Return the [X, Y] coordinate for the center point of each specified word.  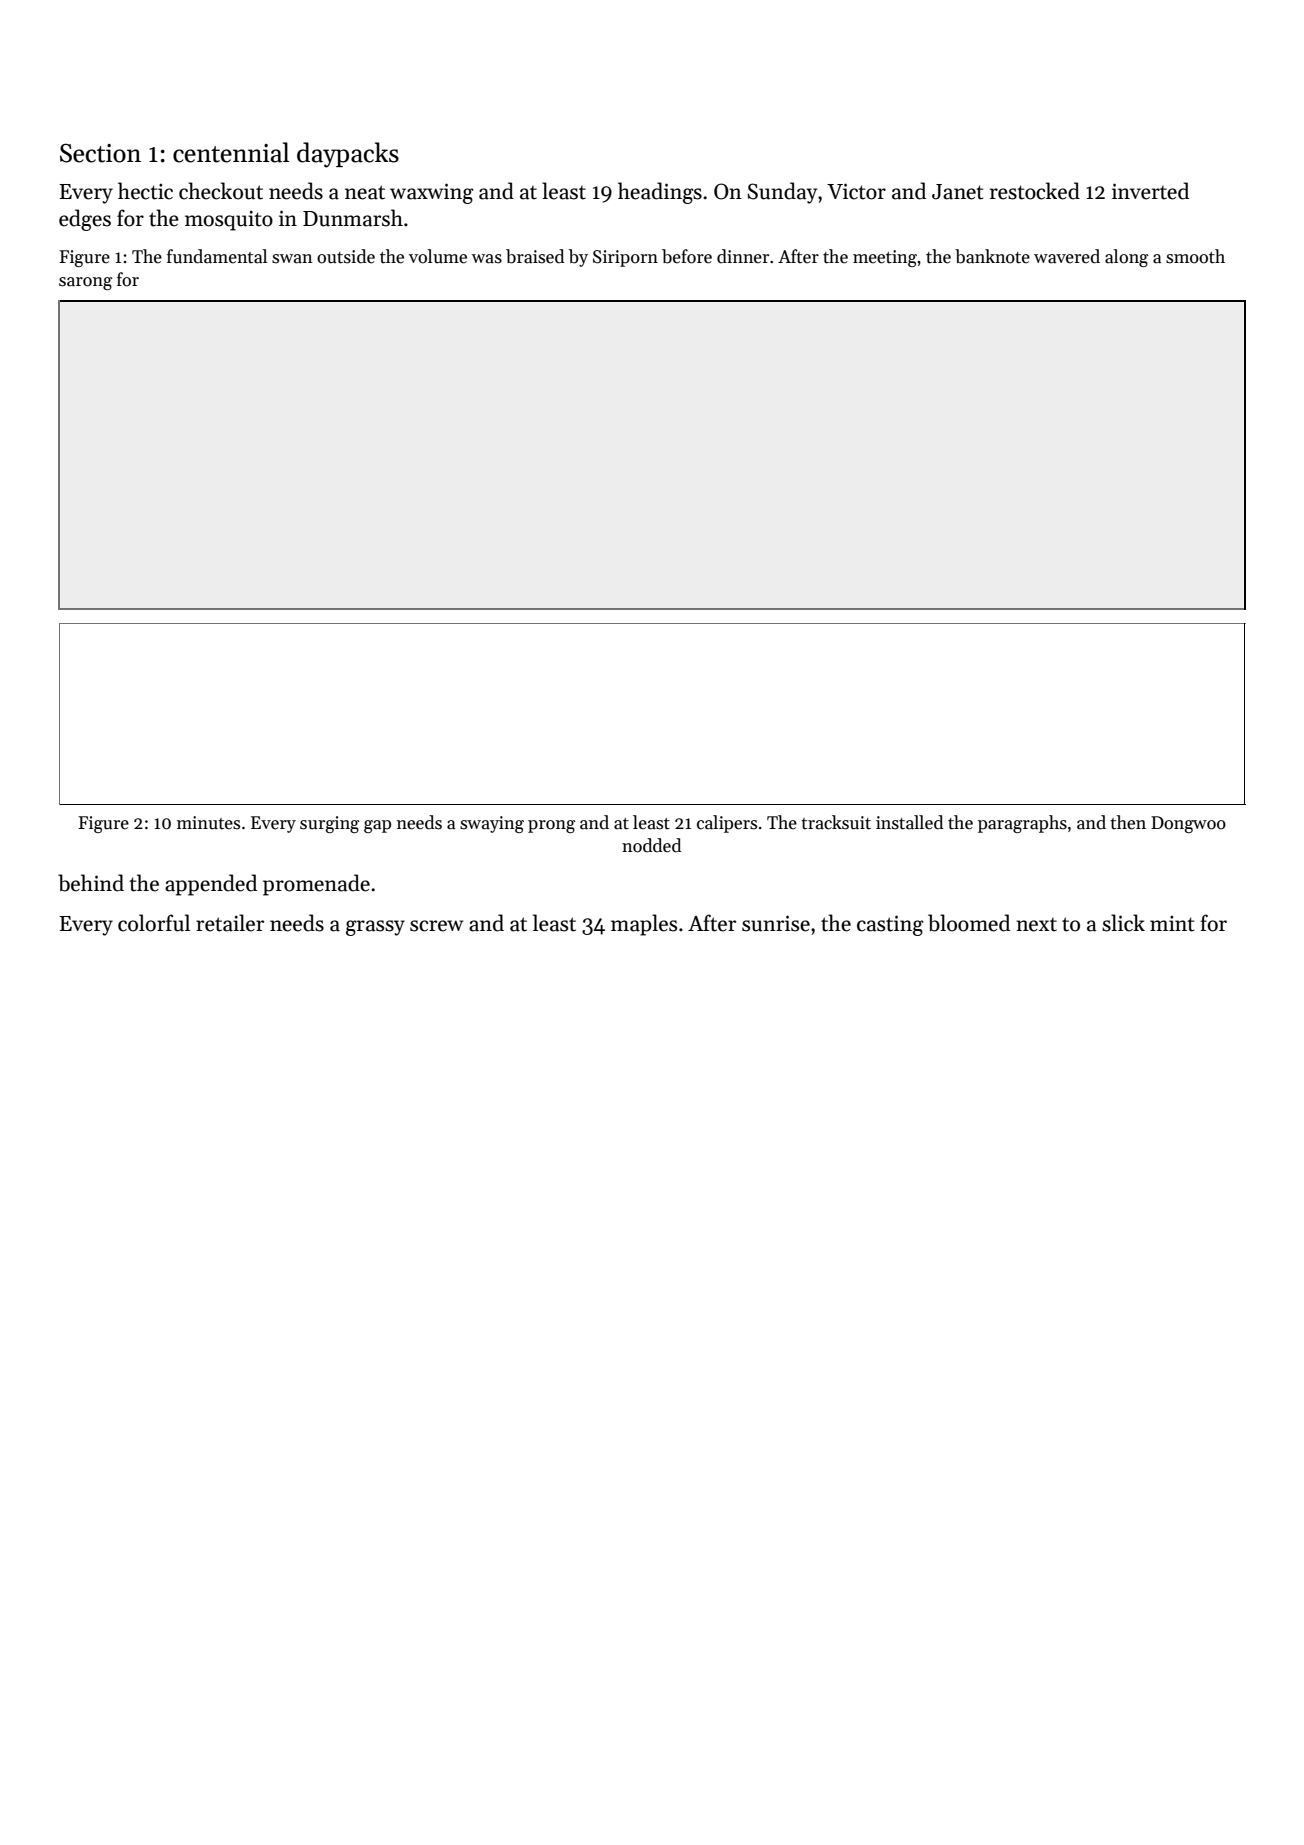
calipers [727, 824]
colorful [154, 923]
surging [329, 824]
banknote [992, 256]
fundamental [217, 256]
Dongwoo [1188, 824]
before [687, 256]
